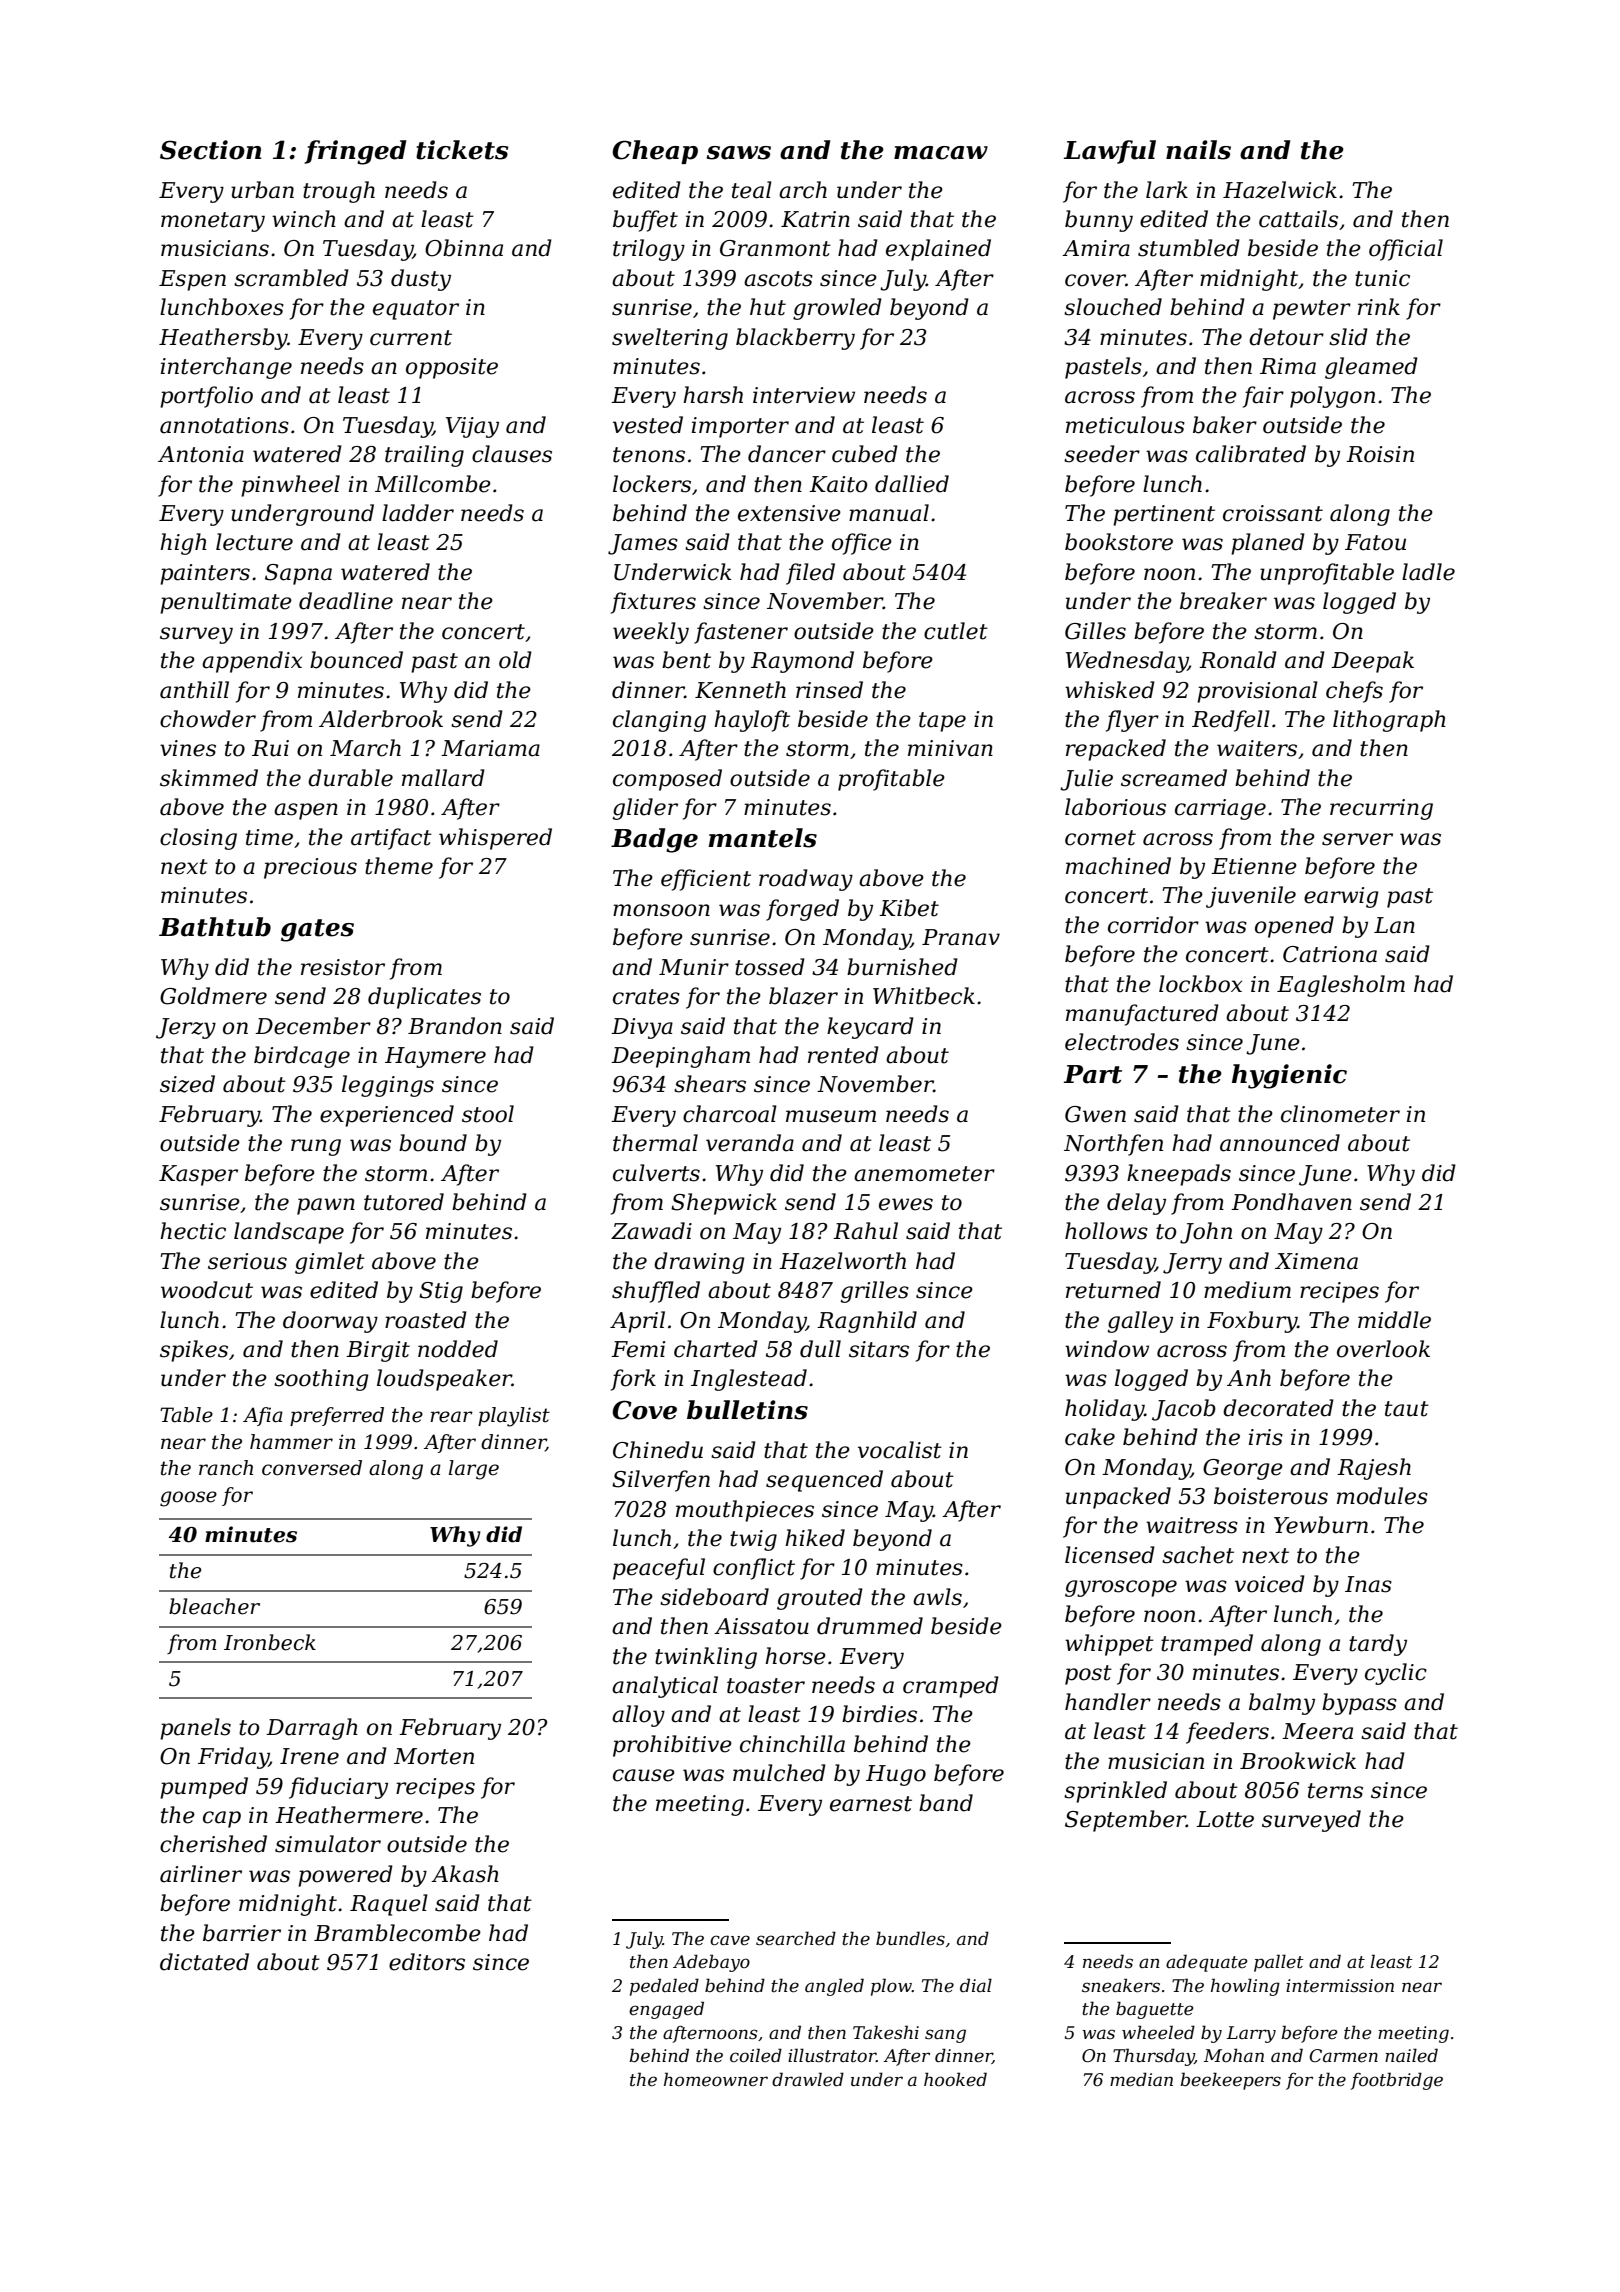  Describe the element at coordinates (745, 1511) in the image. I see `mouthpieces` at that location.
